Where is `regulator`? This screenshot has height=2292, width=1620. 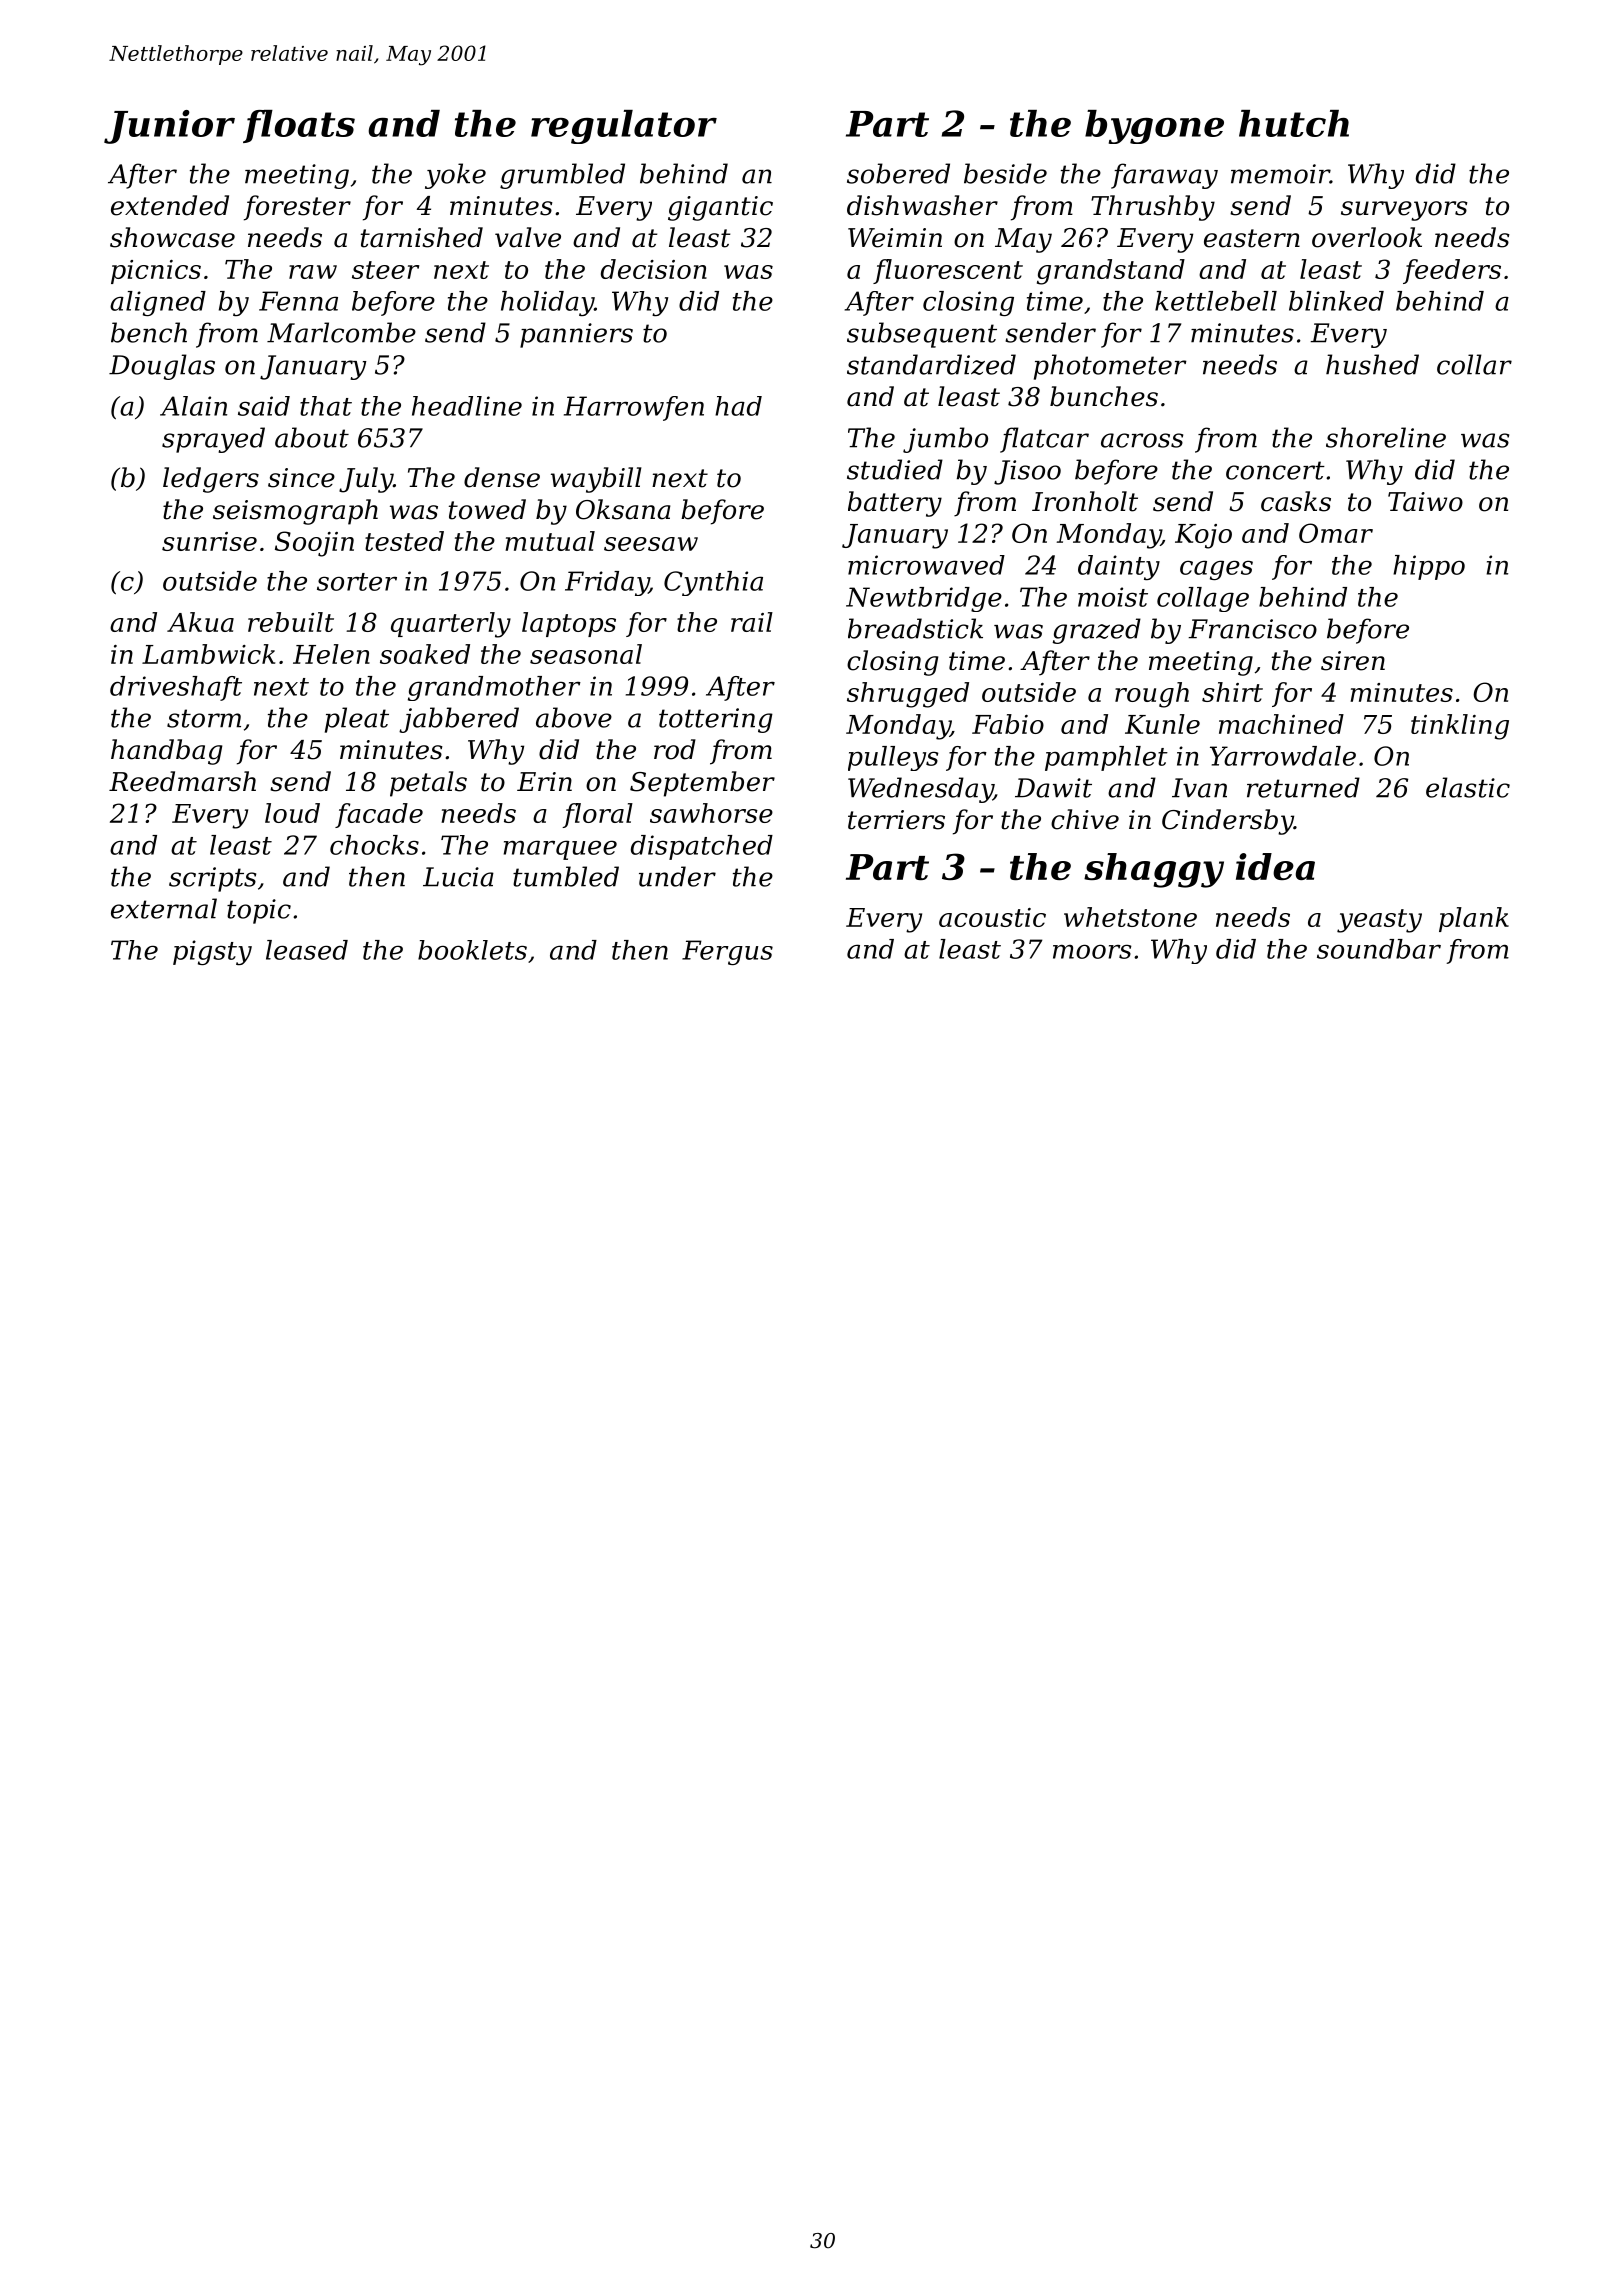 regulator is located at coordinates (624, 127).
